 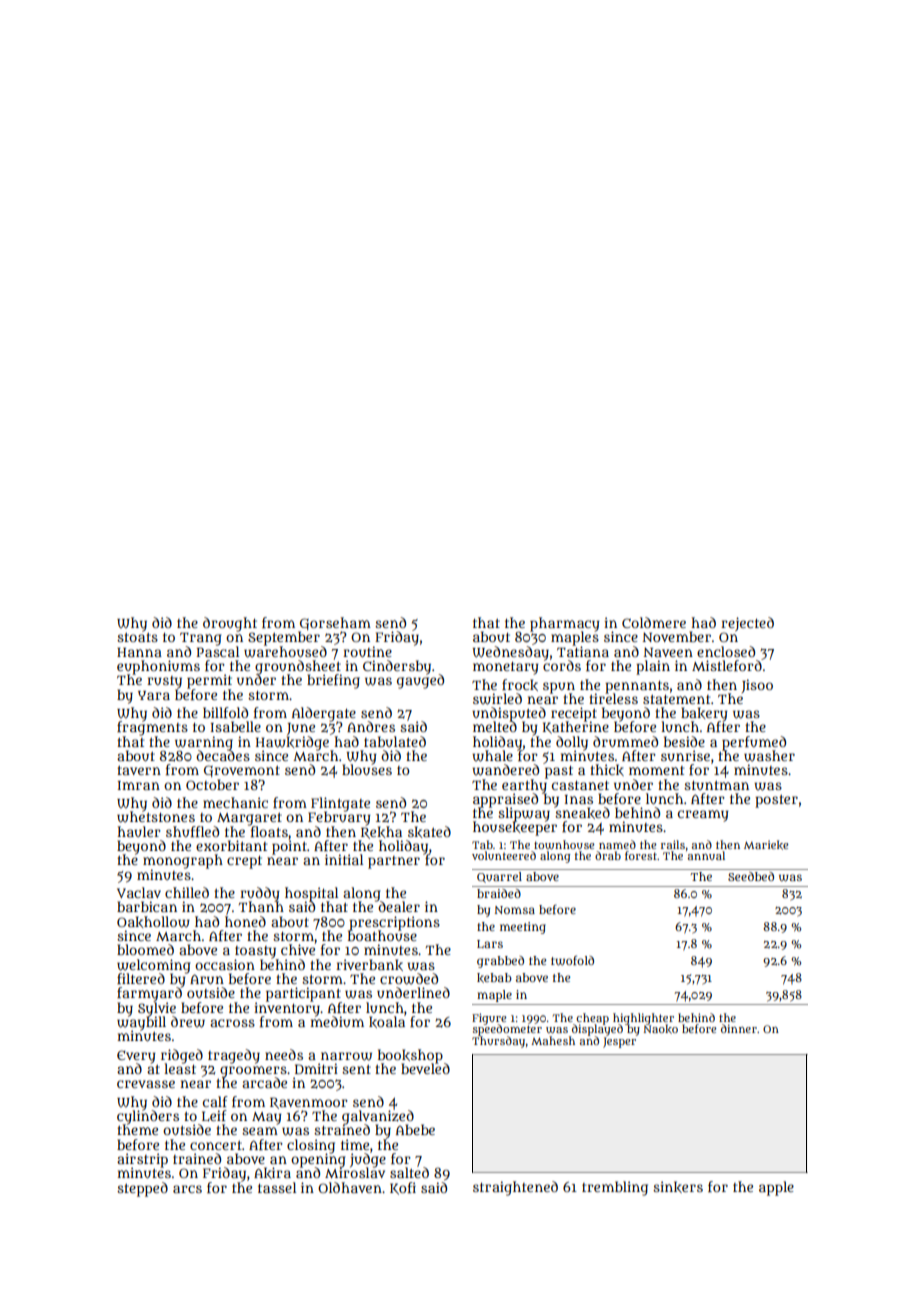 I want to click on drought, so click(x=230, y=624).
